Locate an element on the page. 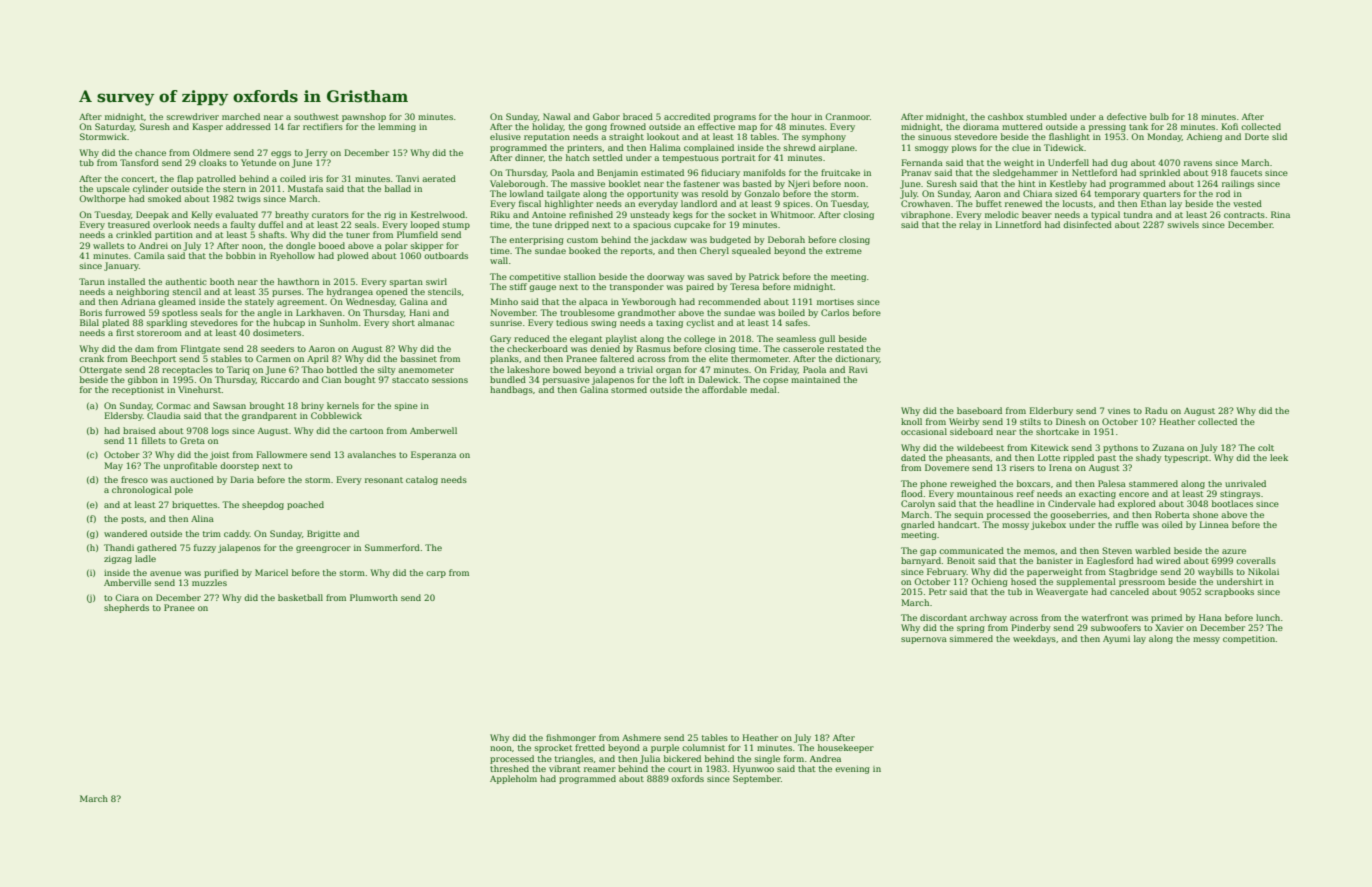 This page has width=1372, height=887. reef is located at coordinates (1025, 493).
